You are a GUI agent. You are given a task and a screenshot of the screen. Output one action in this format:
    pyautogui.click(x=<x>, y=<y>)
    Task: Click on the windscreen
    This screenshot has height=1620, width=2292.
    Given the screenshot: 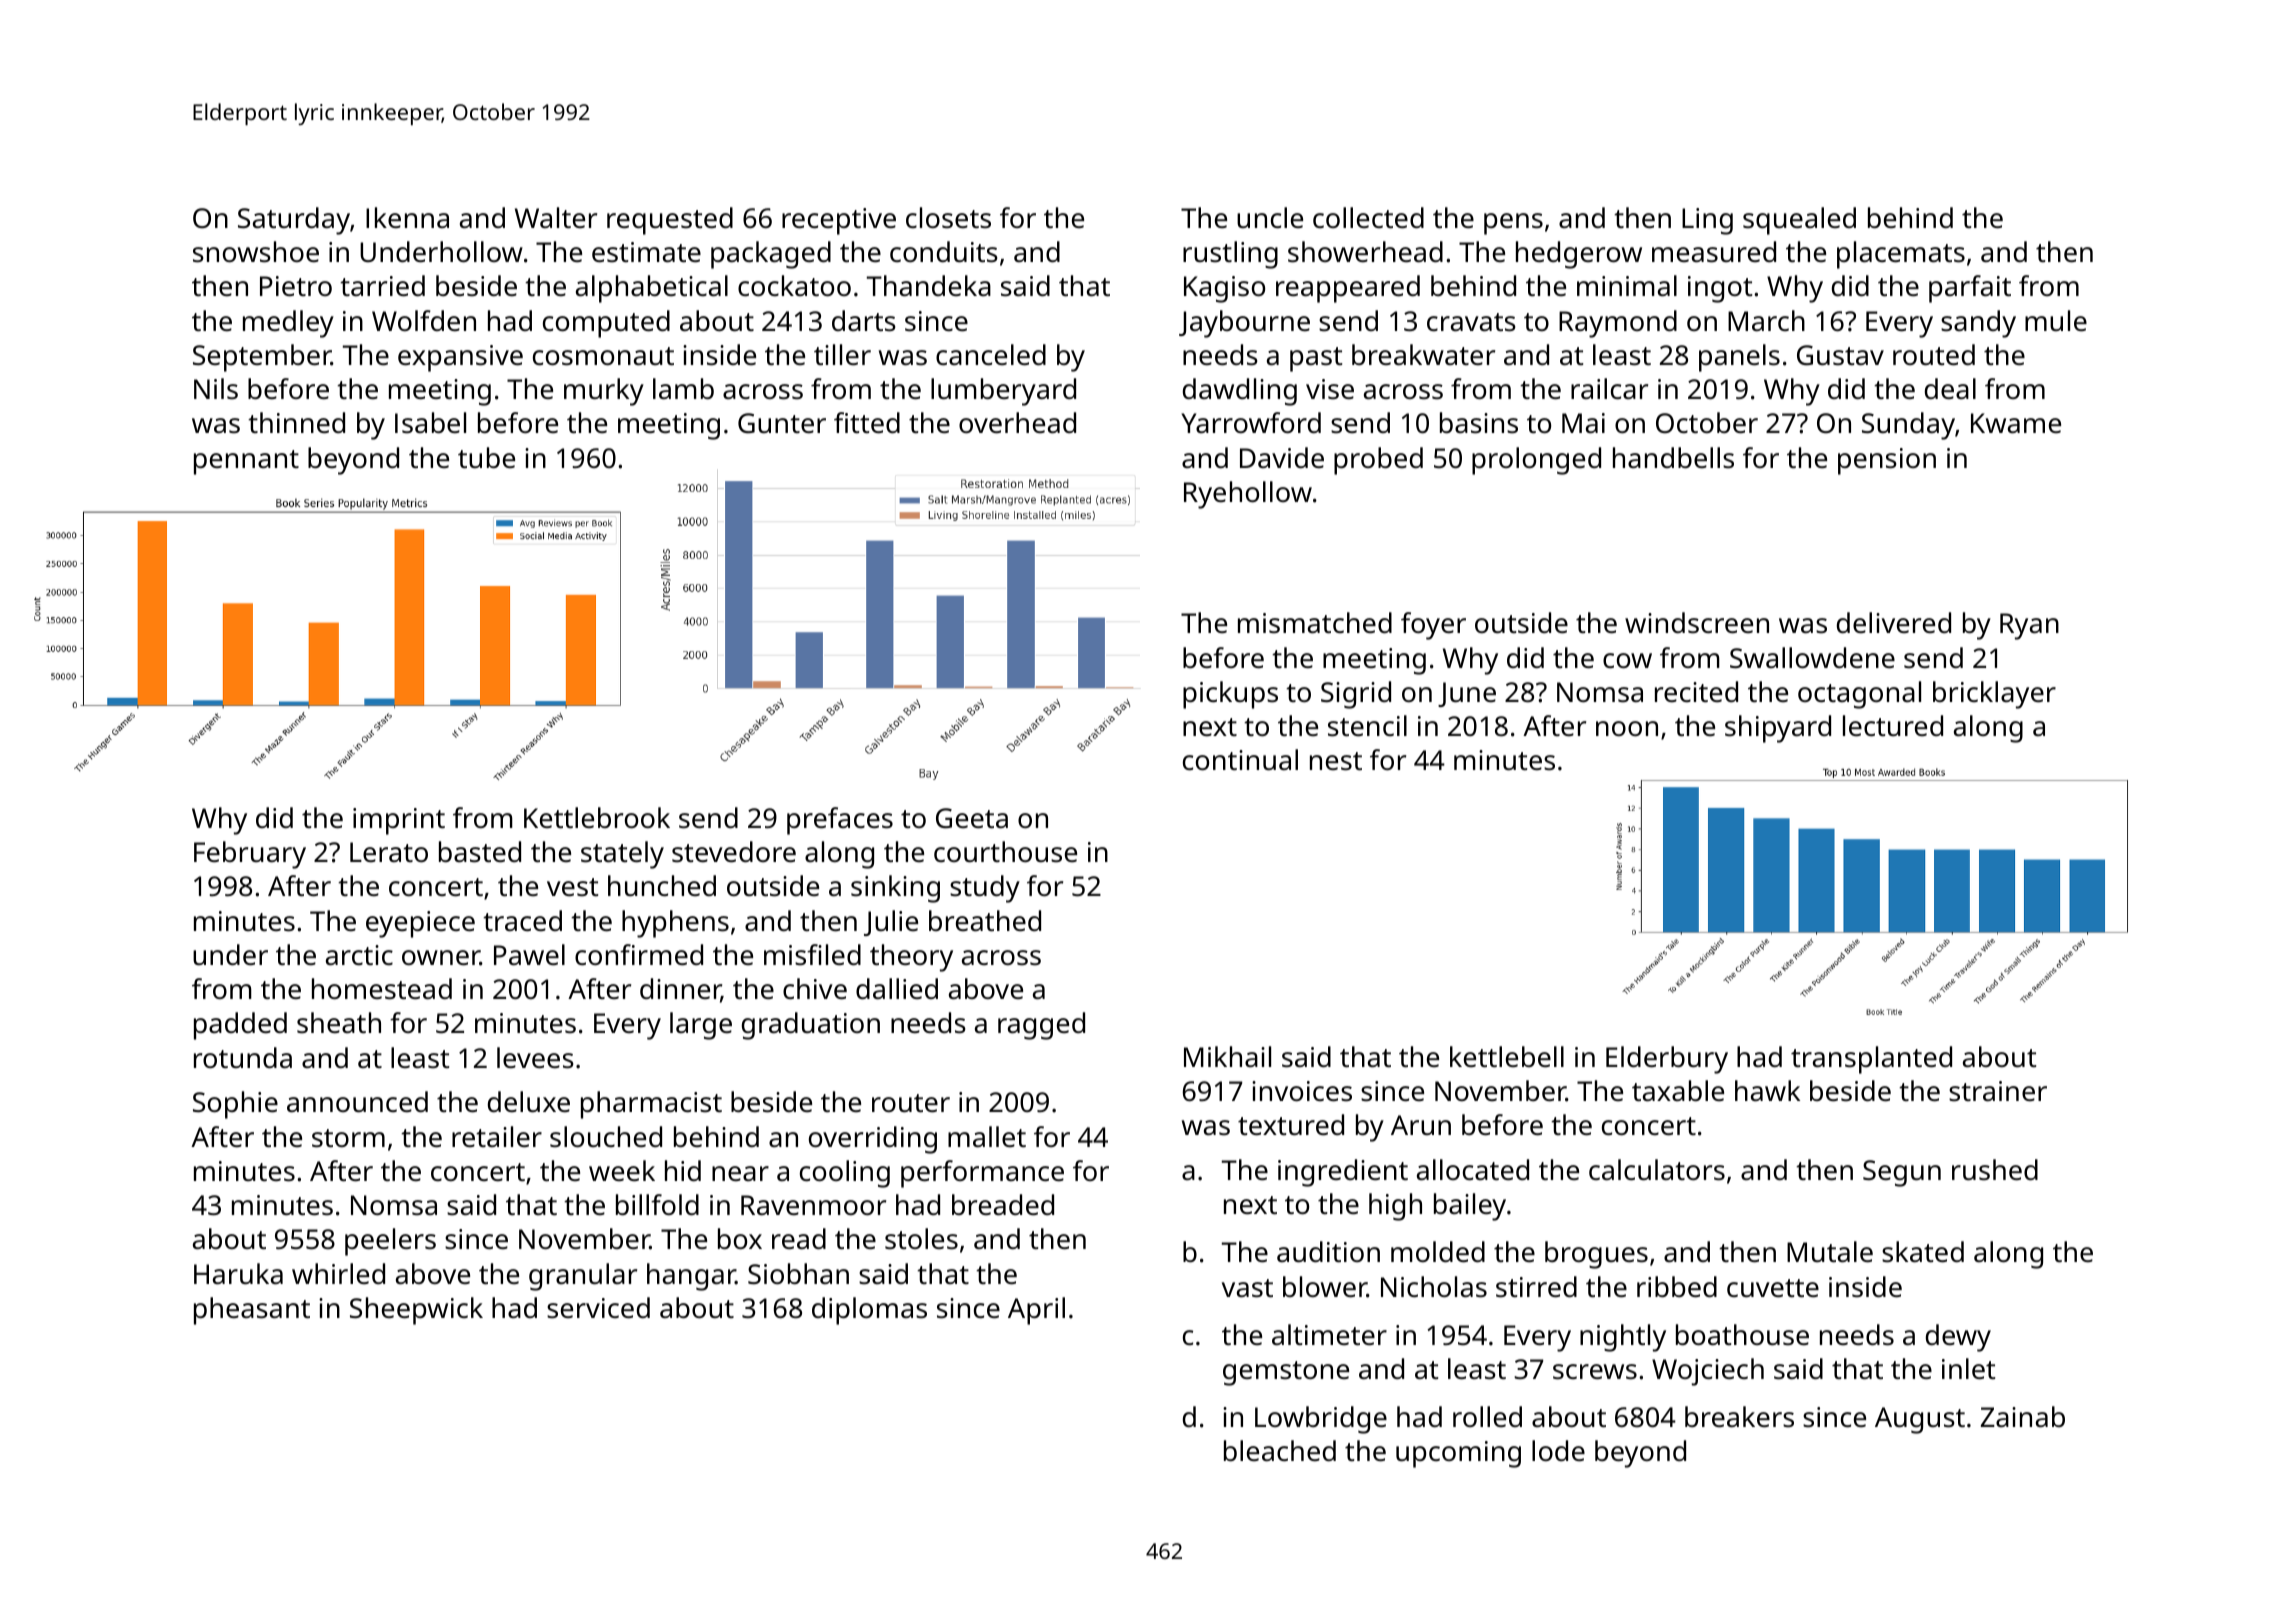 What is the action you would take?
    pyautogui.click(x=1697, y=623)
